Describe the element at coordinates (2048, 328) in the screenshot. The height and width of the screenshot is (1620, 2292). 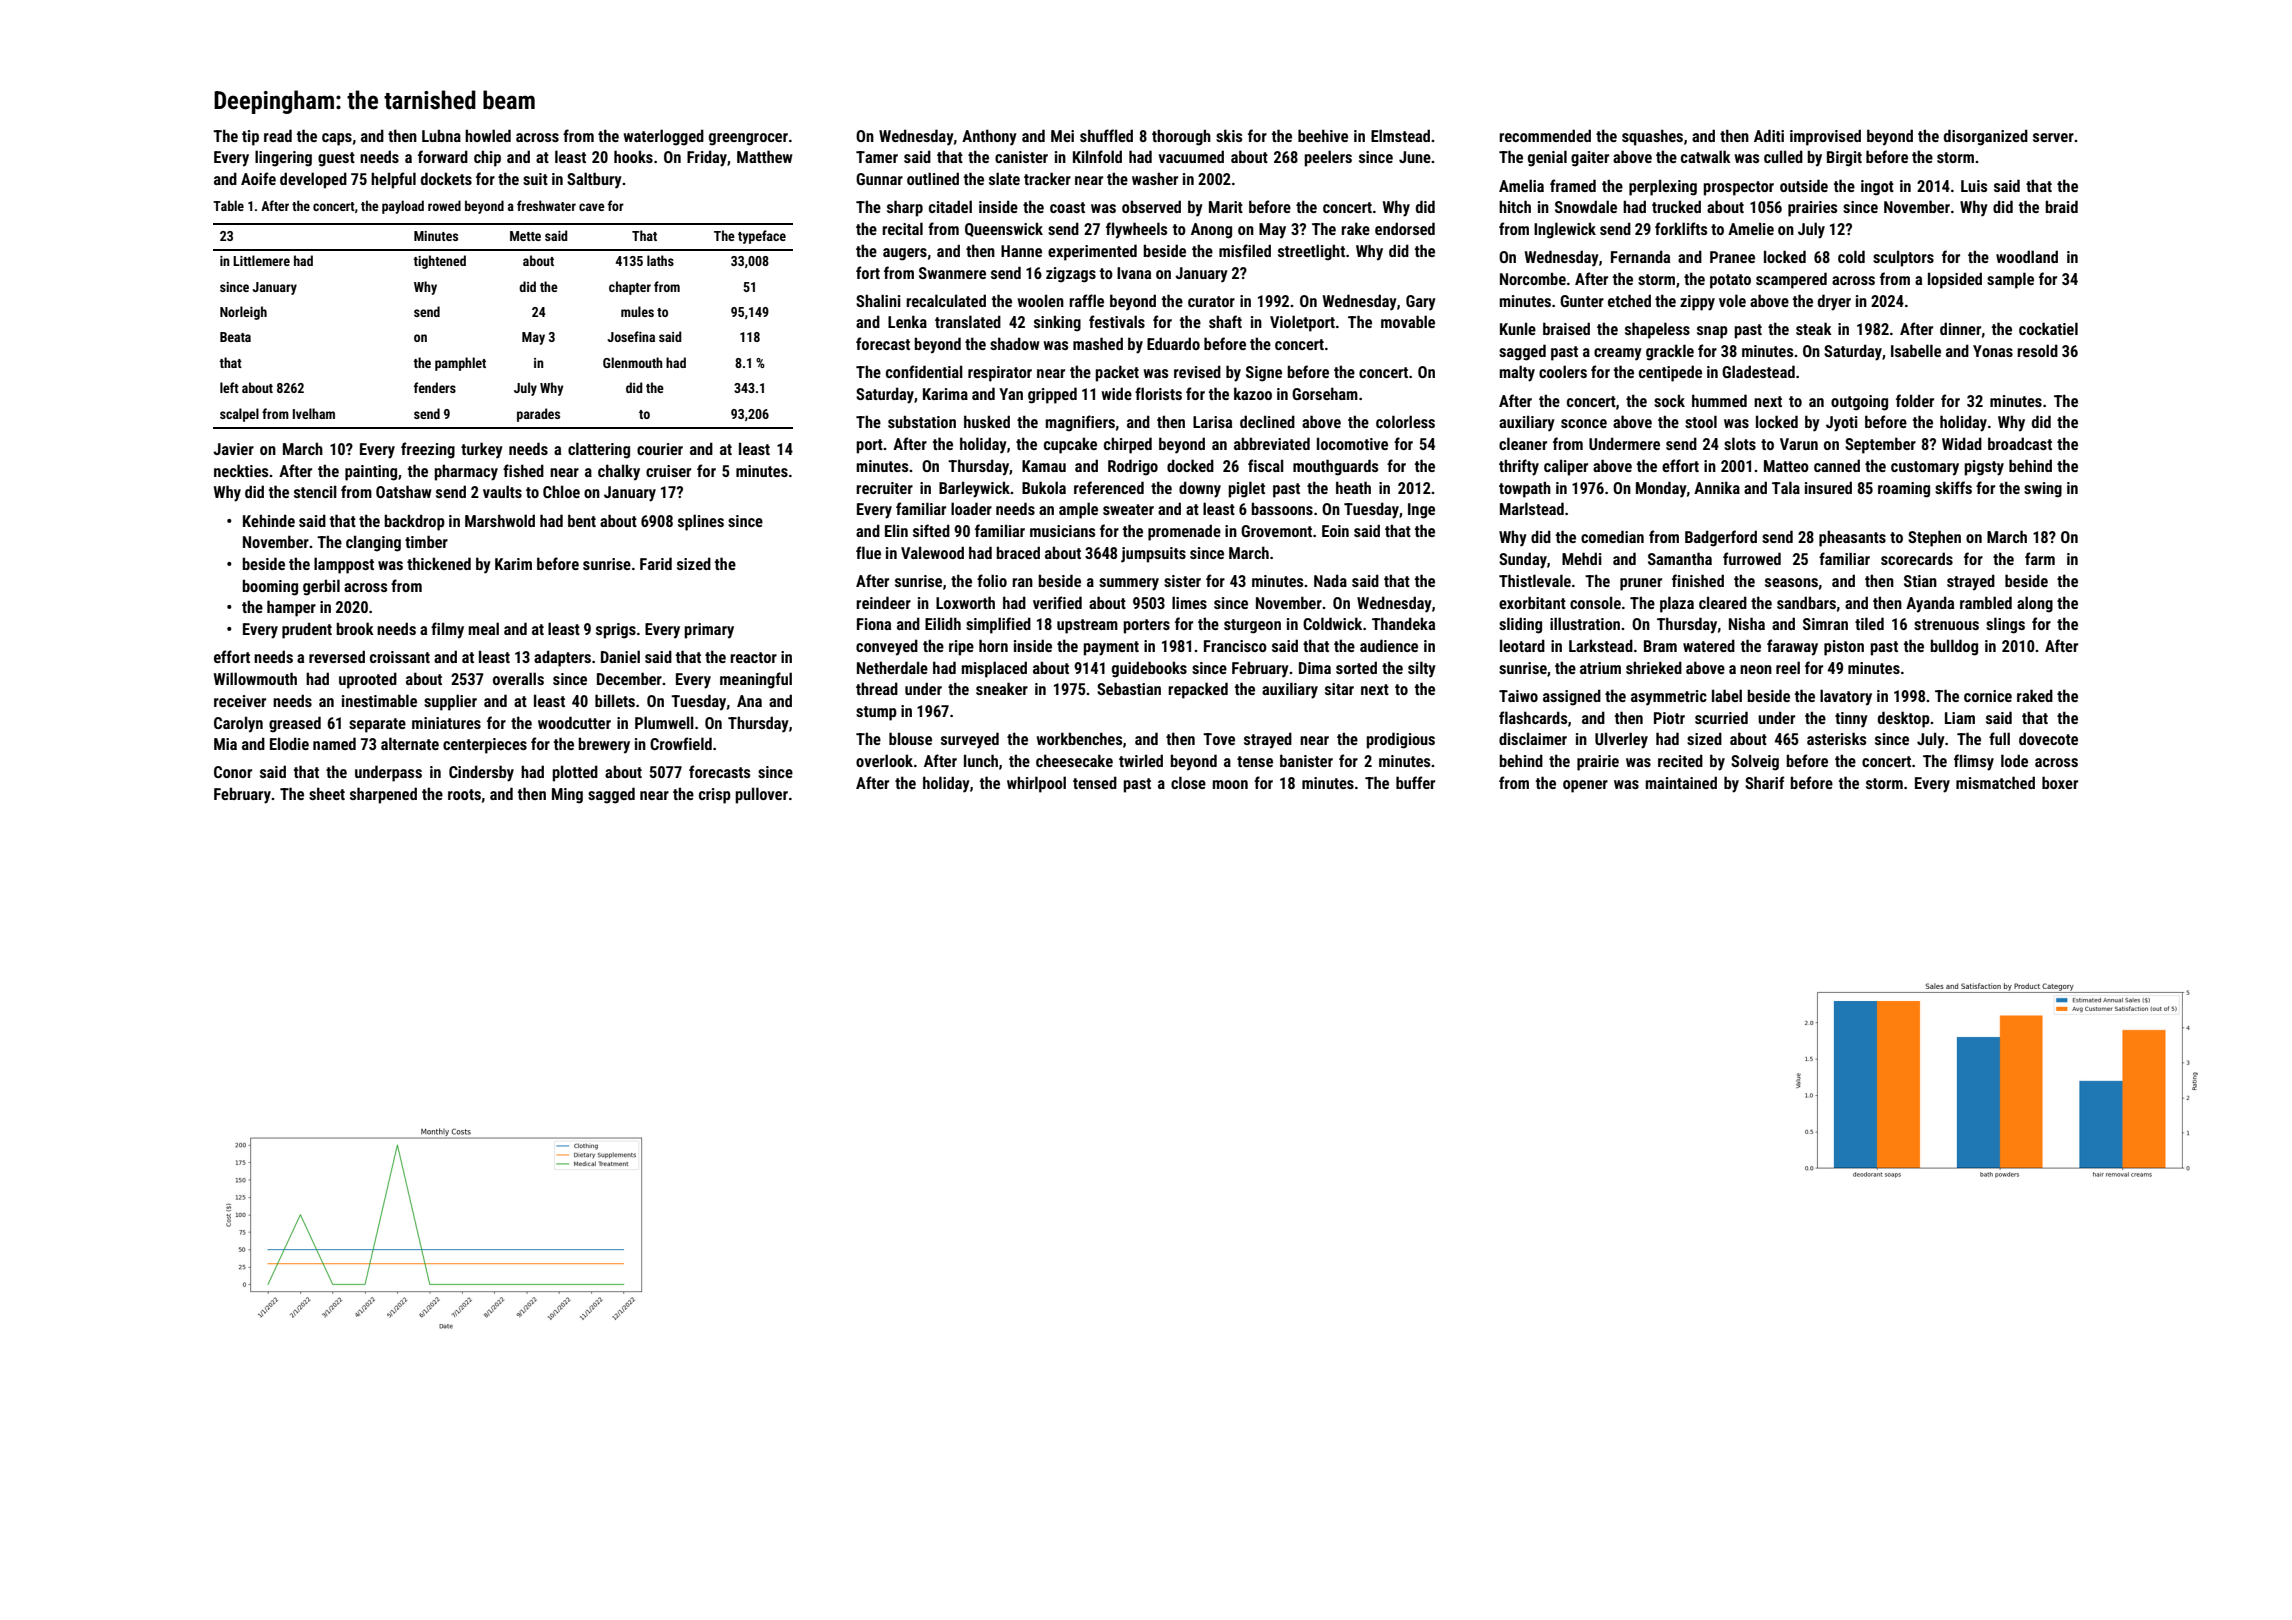
I see `cockatiel` at that location.
